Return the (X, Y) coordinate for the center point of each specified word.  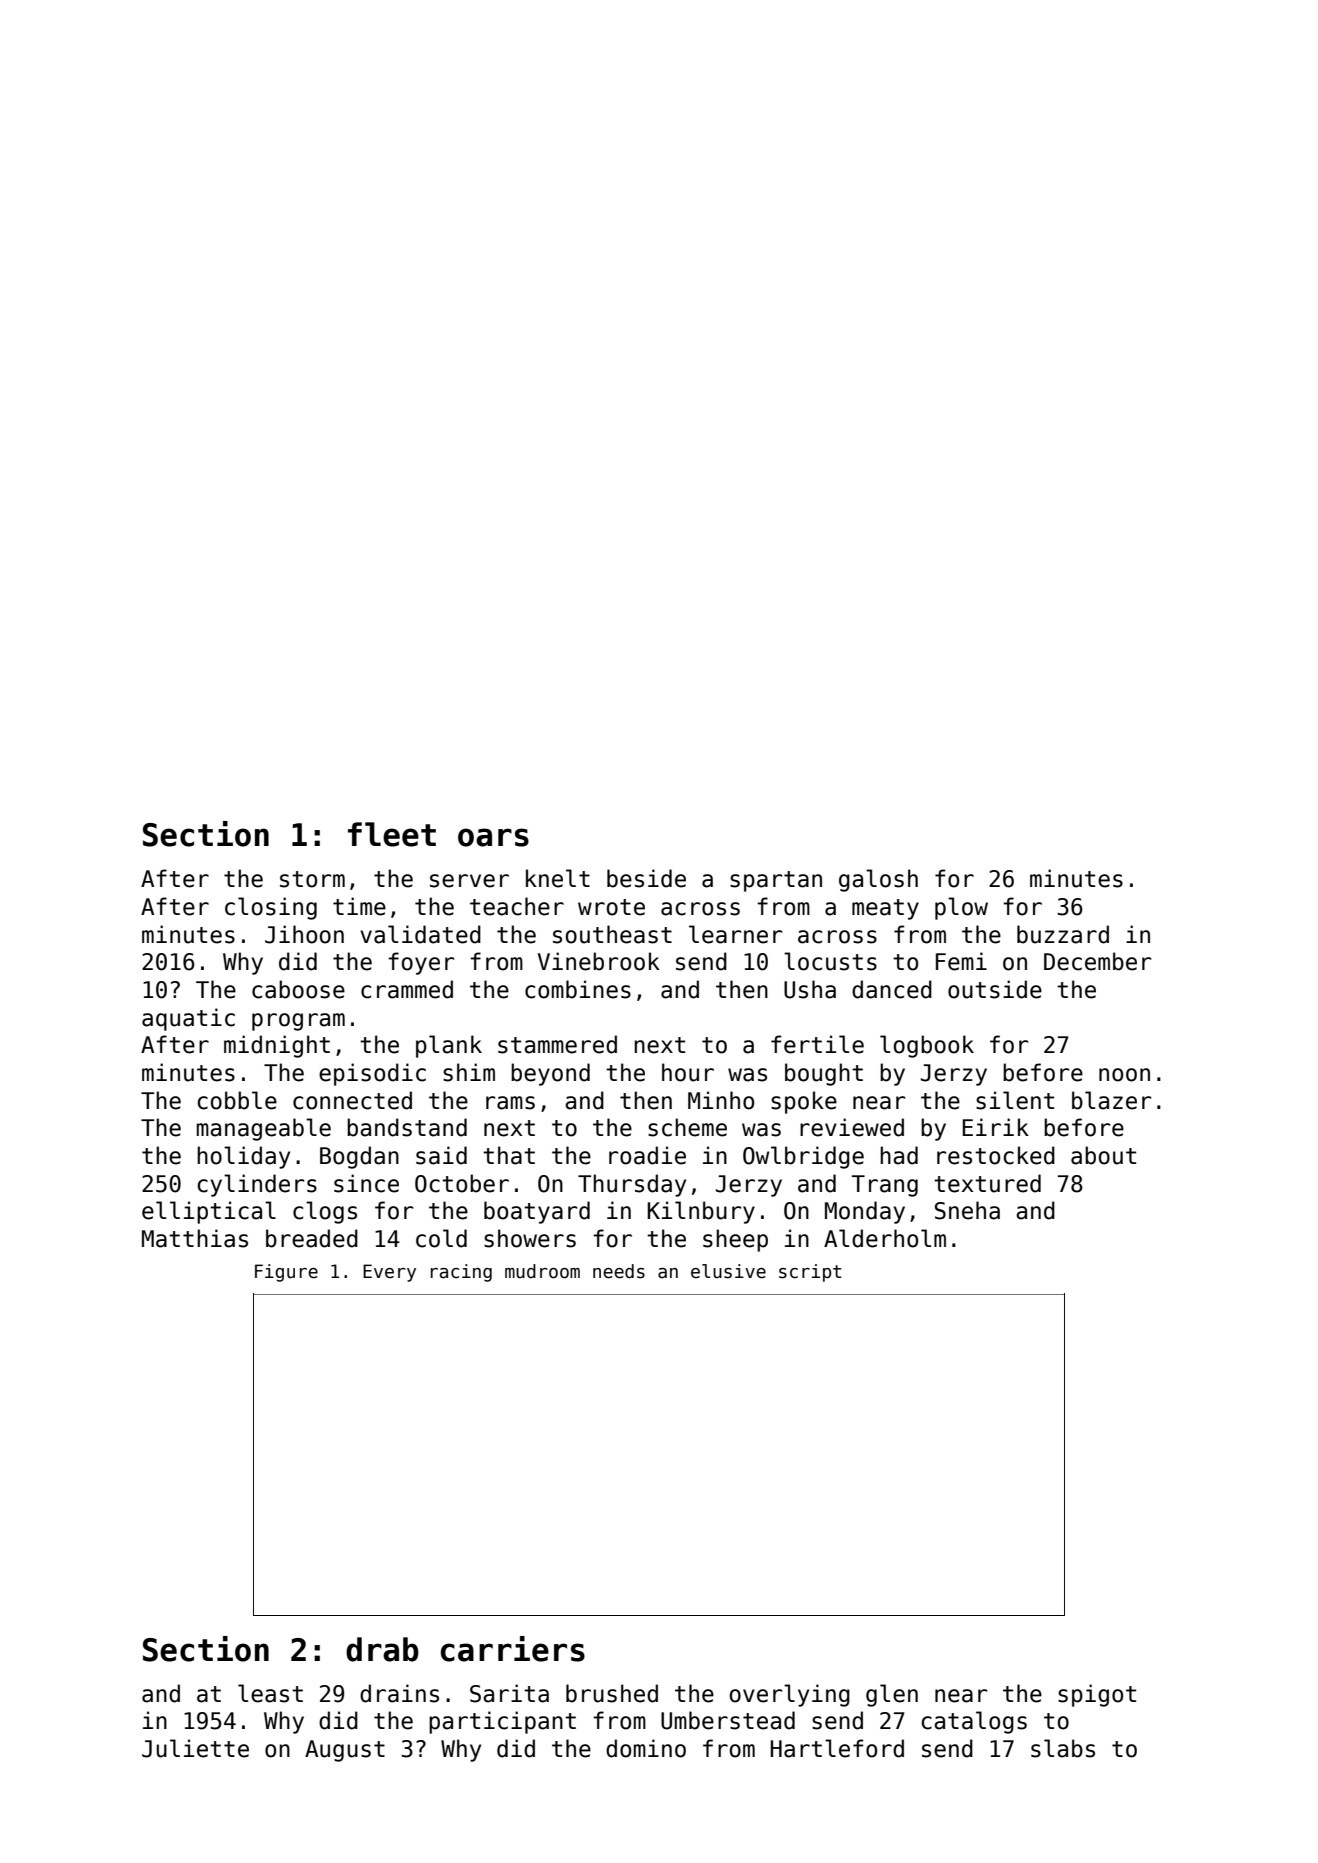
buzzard (1063, 934)
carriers (513, 1649)
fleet (392, 834)
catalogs (974, 1722)
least (270, 1693)
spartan (776, 881)
